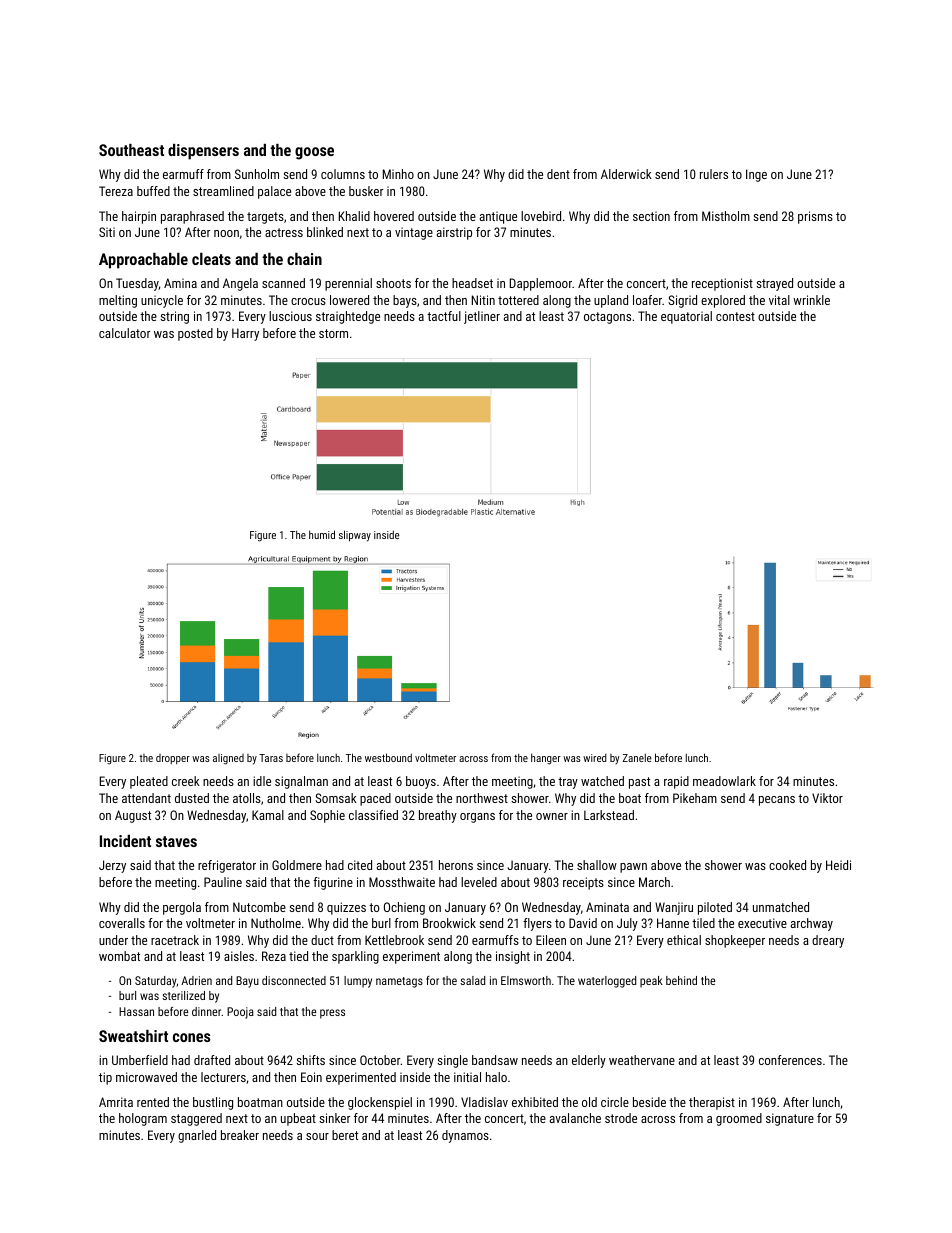  I want to click on dropper, so click(173, 759).
